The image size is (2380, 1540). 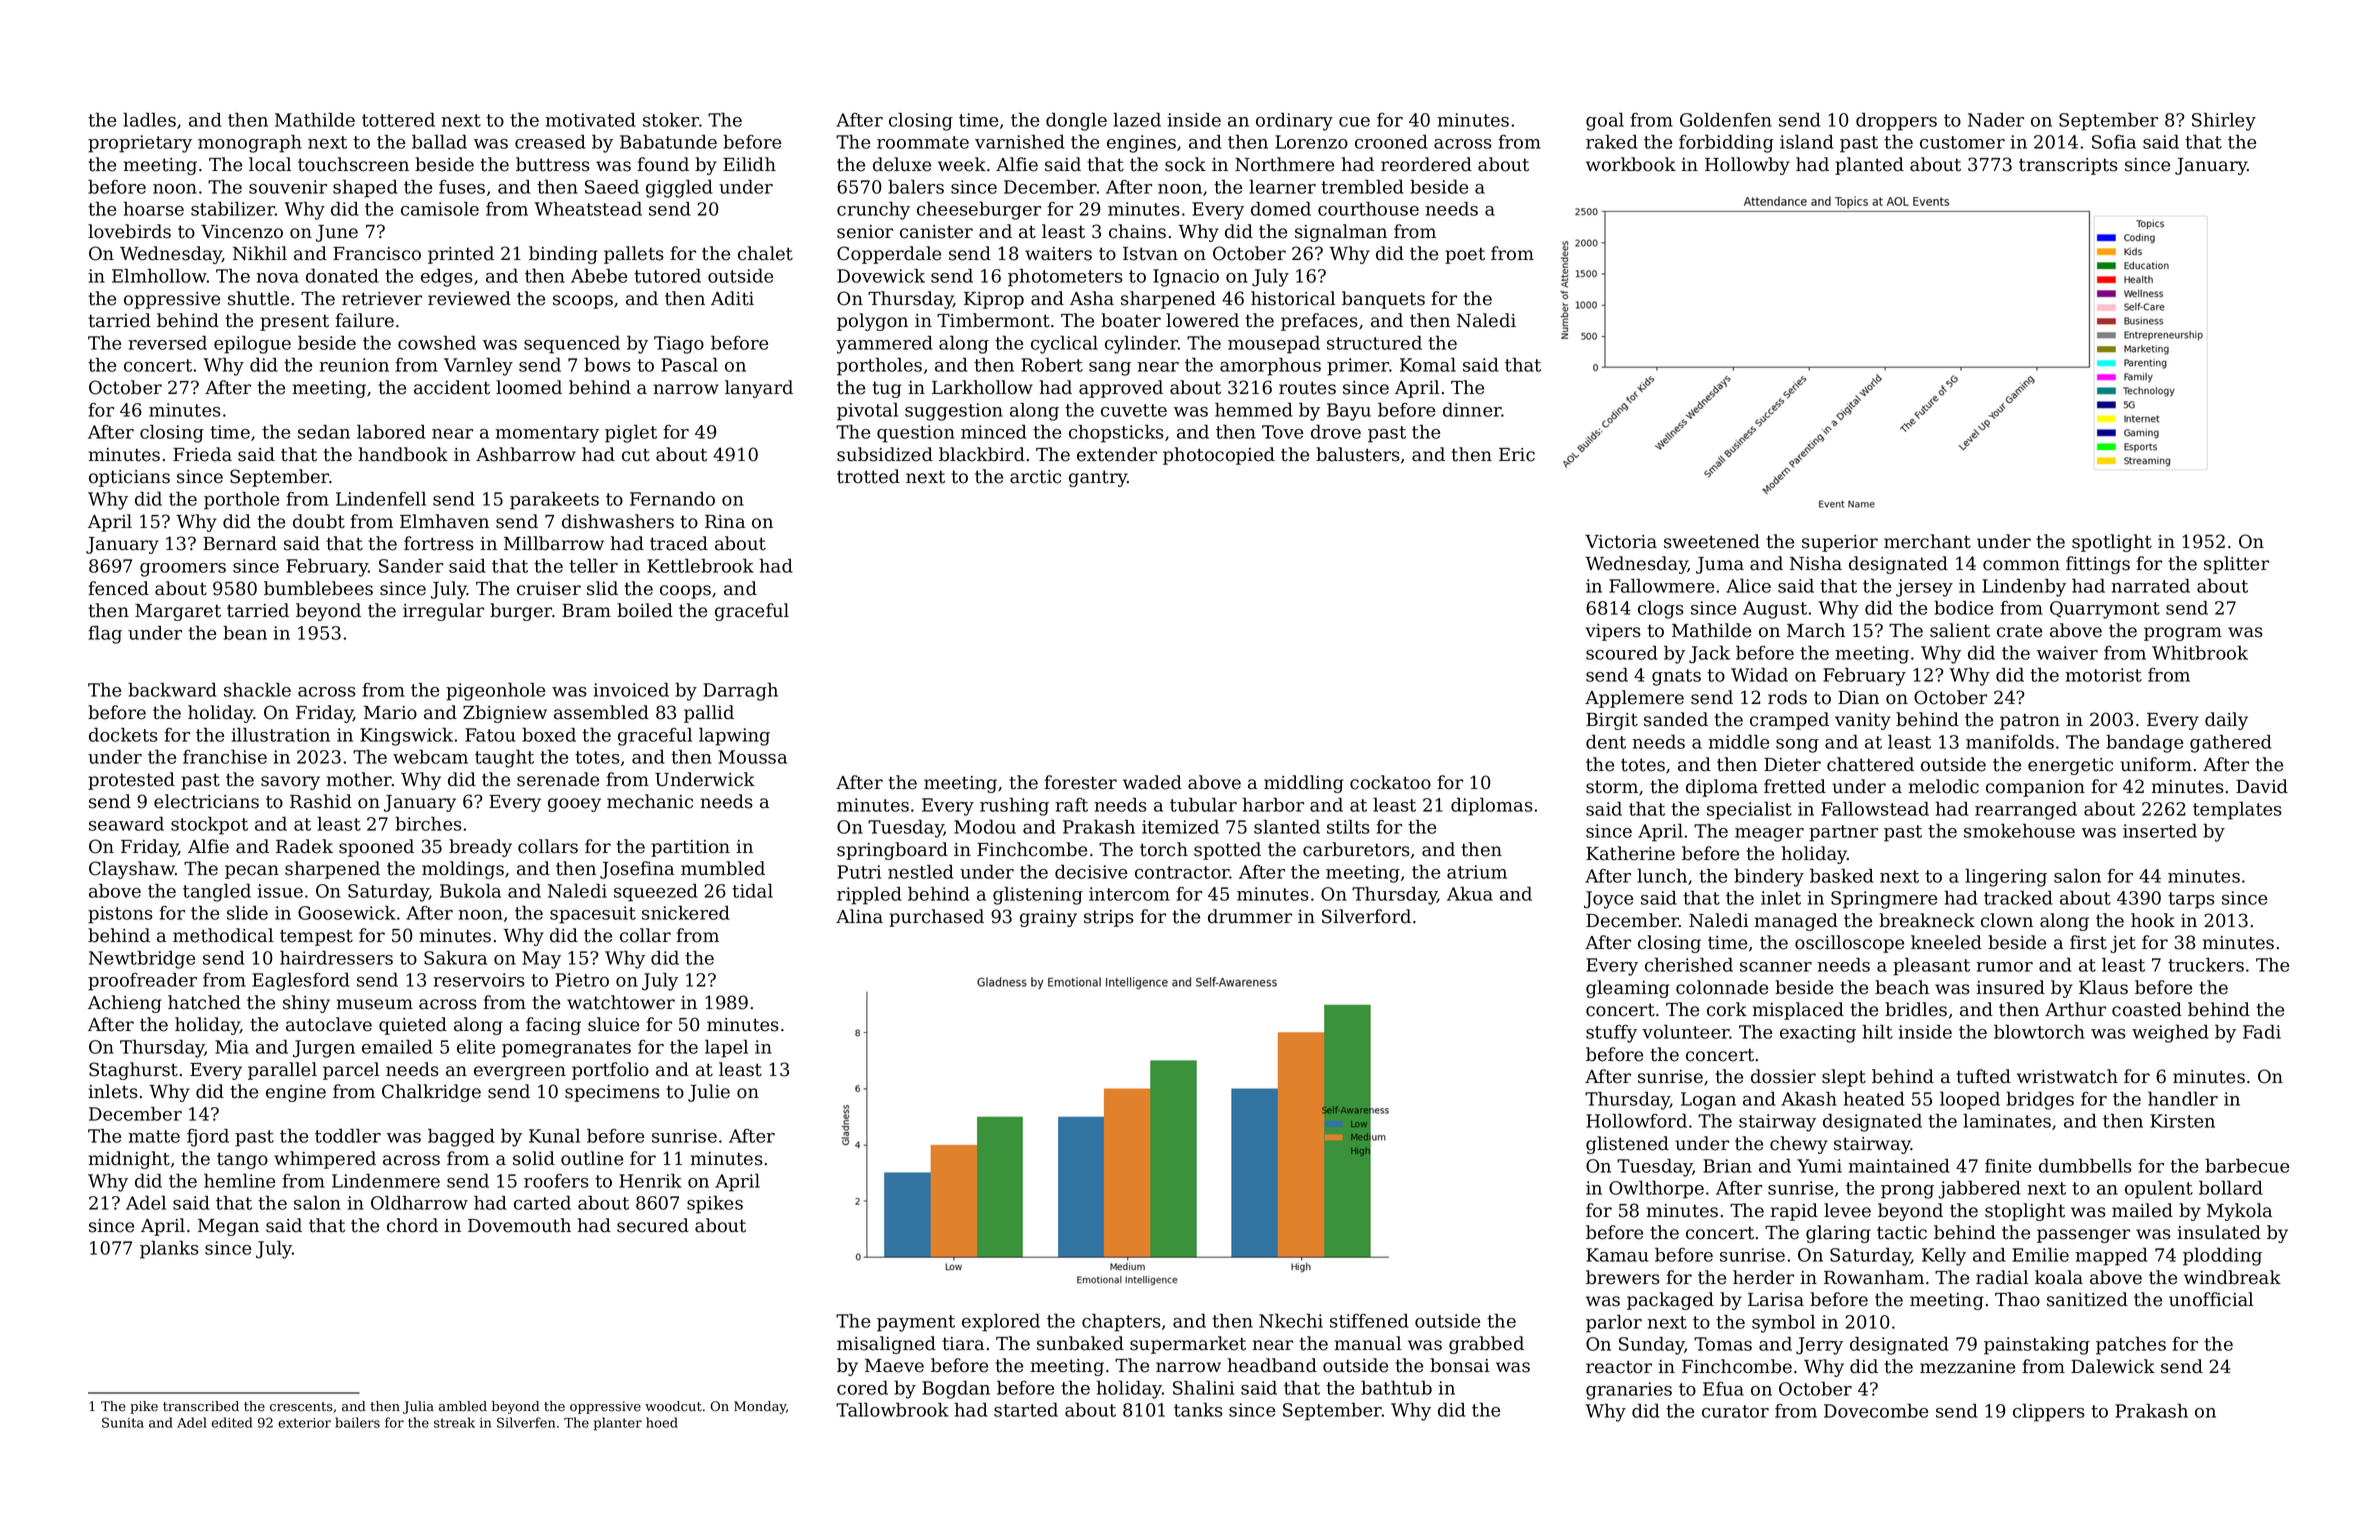 I want to click on manifolds, so click(x=2010, y=741).
